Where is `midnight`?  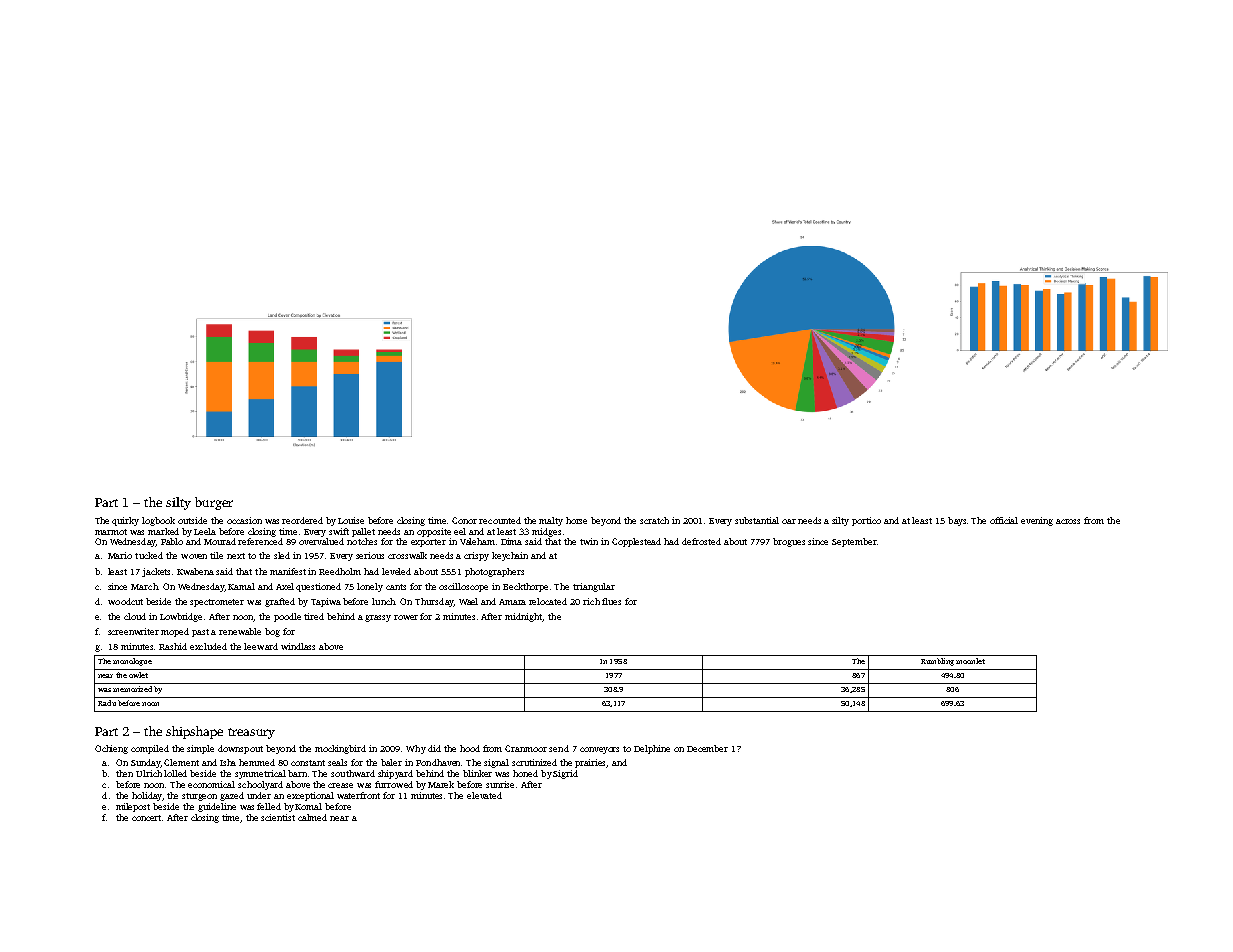 midnight is located at coordinates (524, 617).
